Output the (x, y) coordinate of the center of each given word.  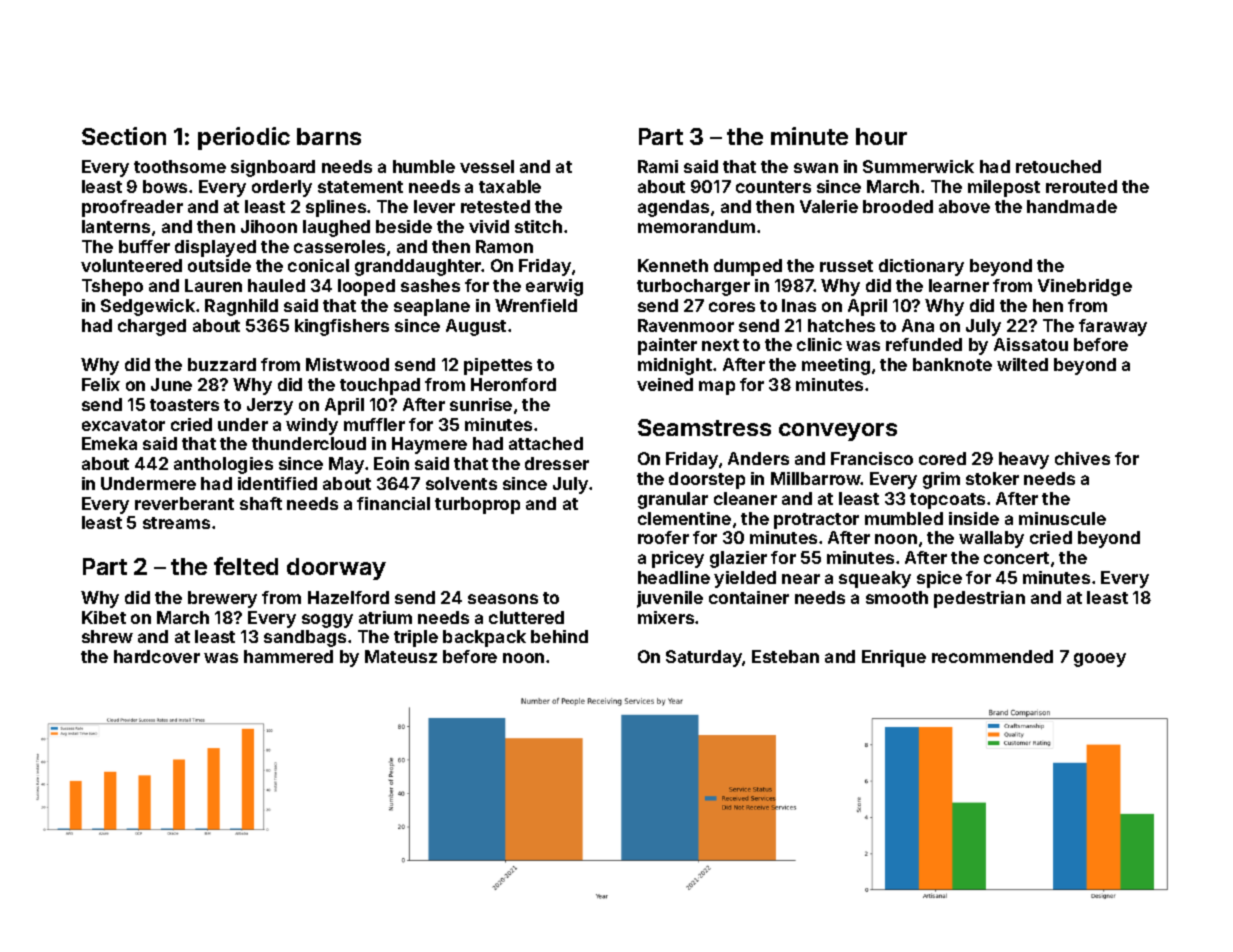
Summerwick (918, 166)
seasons (503, 599)
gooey (1100, 660)
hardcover (157, 656)
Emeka (109, 443)
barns (329, 136)
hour (881, 136)
